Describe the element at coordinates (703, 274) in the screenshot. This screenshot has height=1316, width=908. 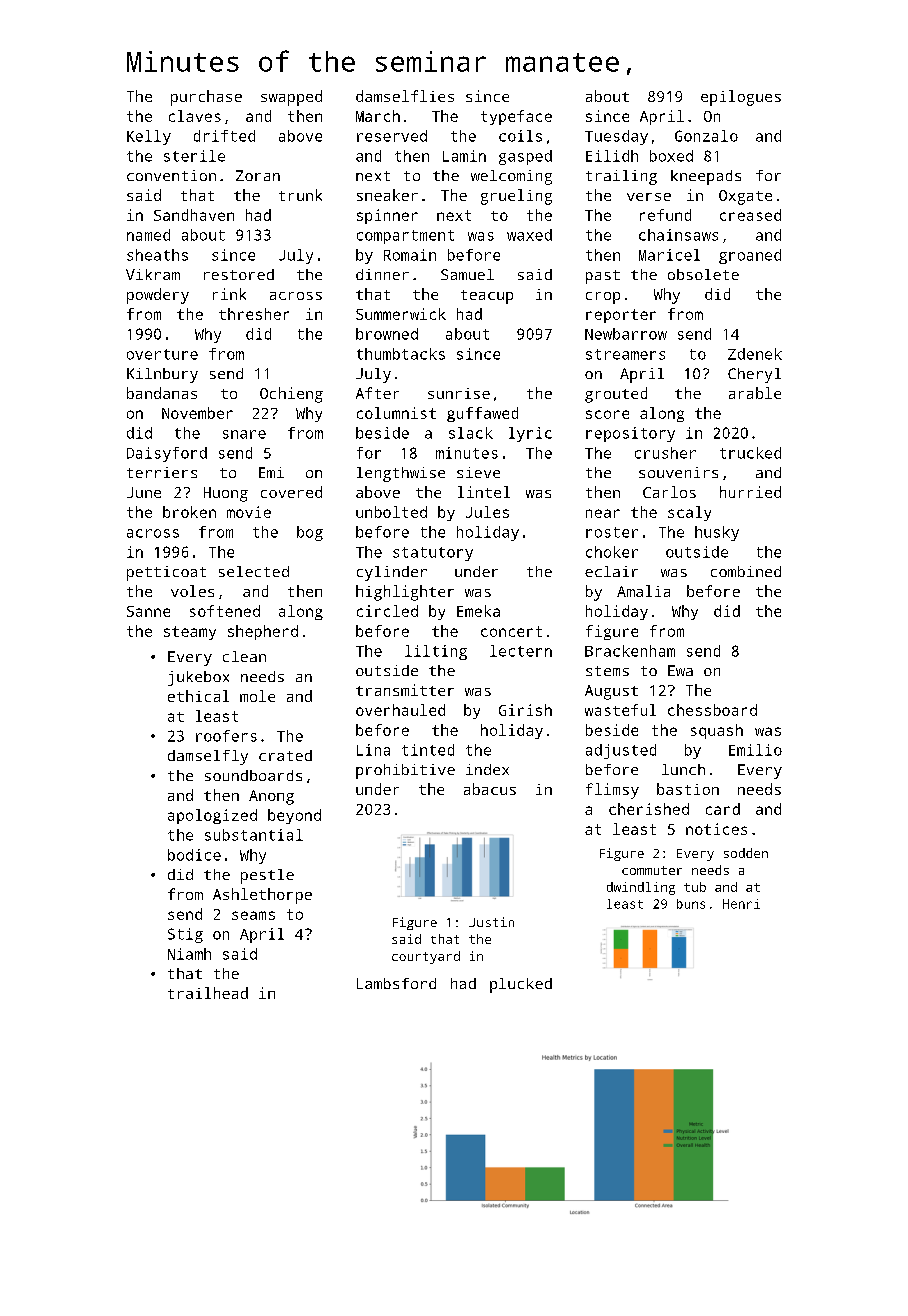
I see `obsolete` at that location.
